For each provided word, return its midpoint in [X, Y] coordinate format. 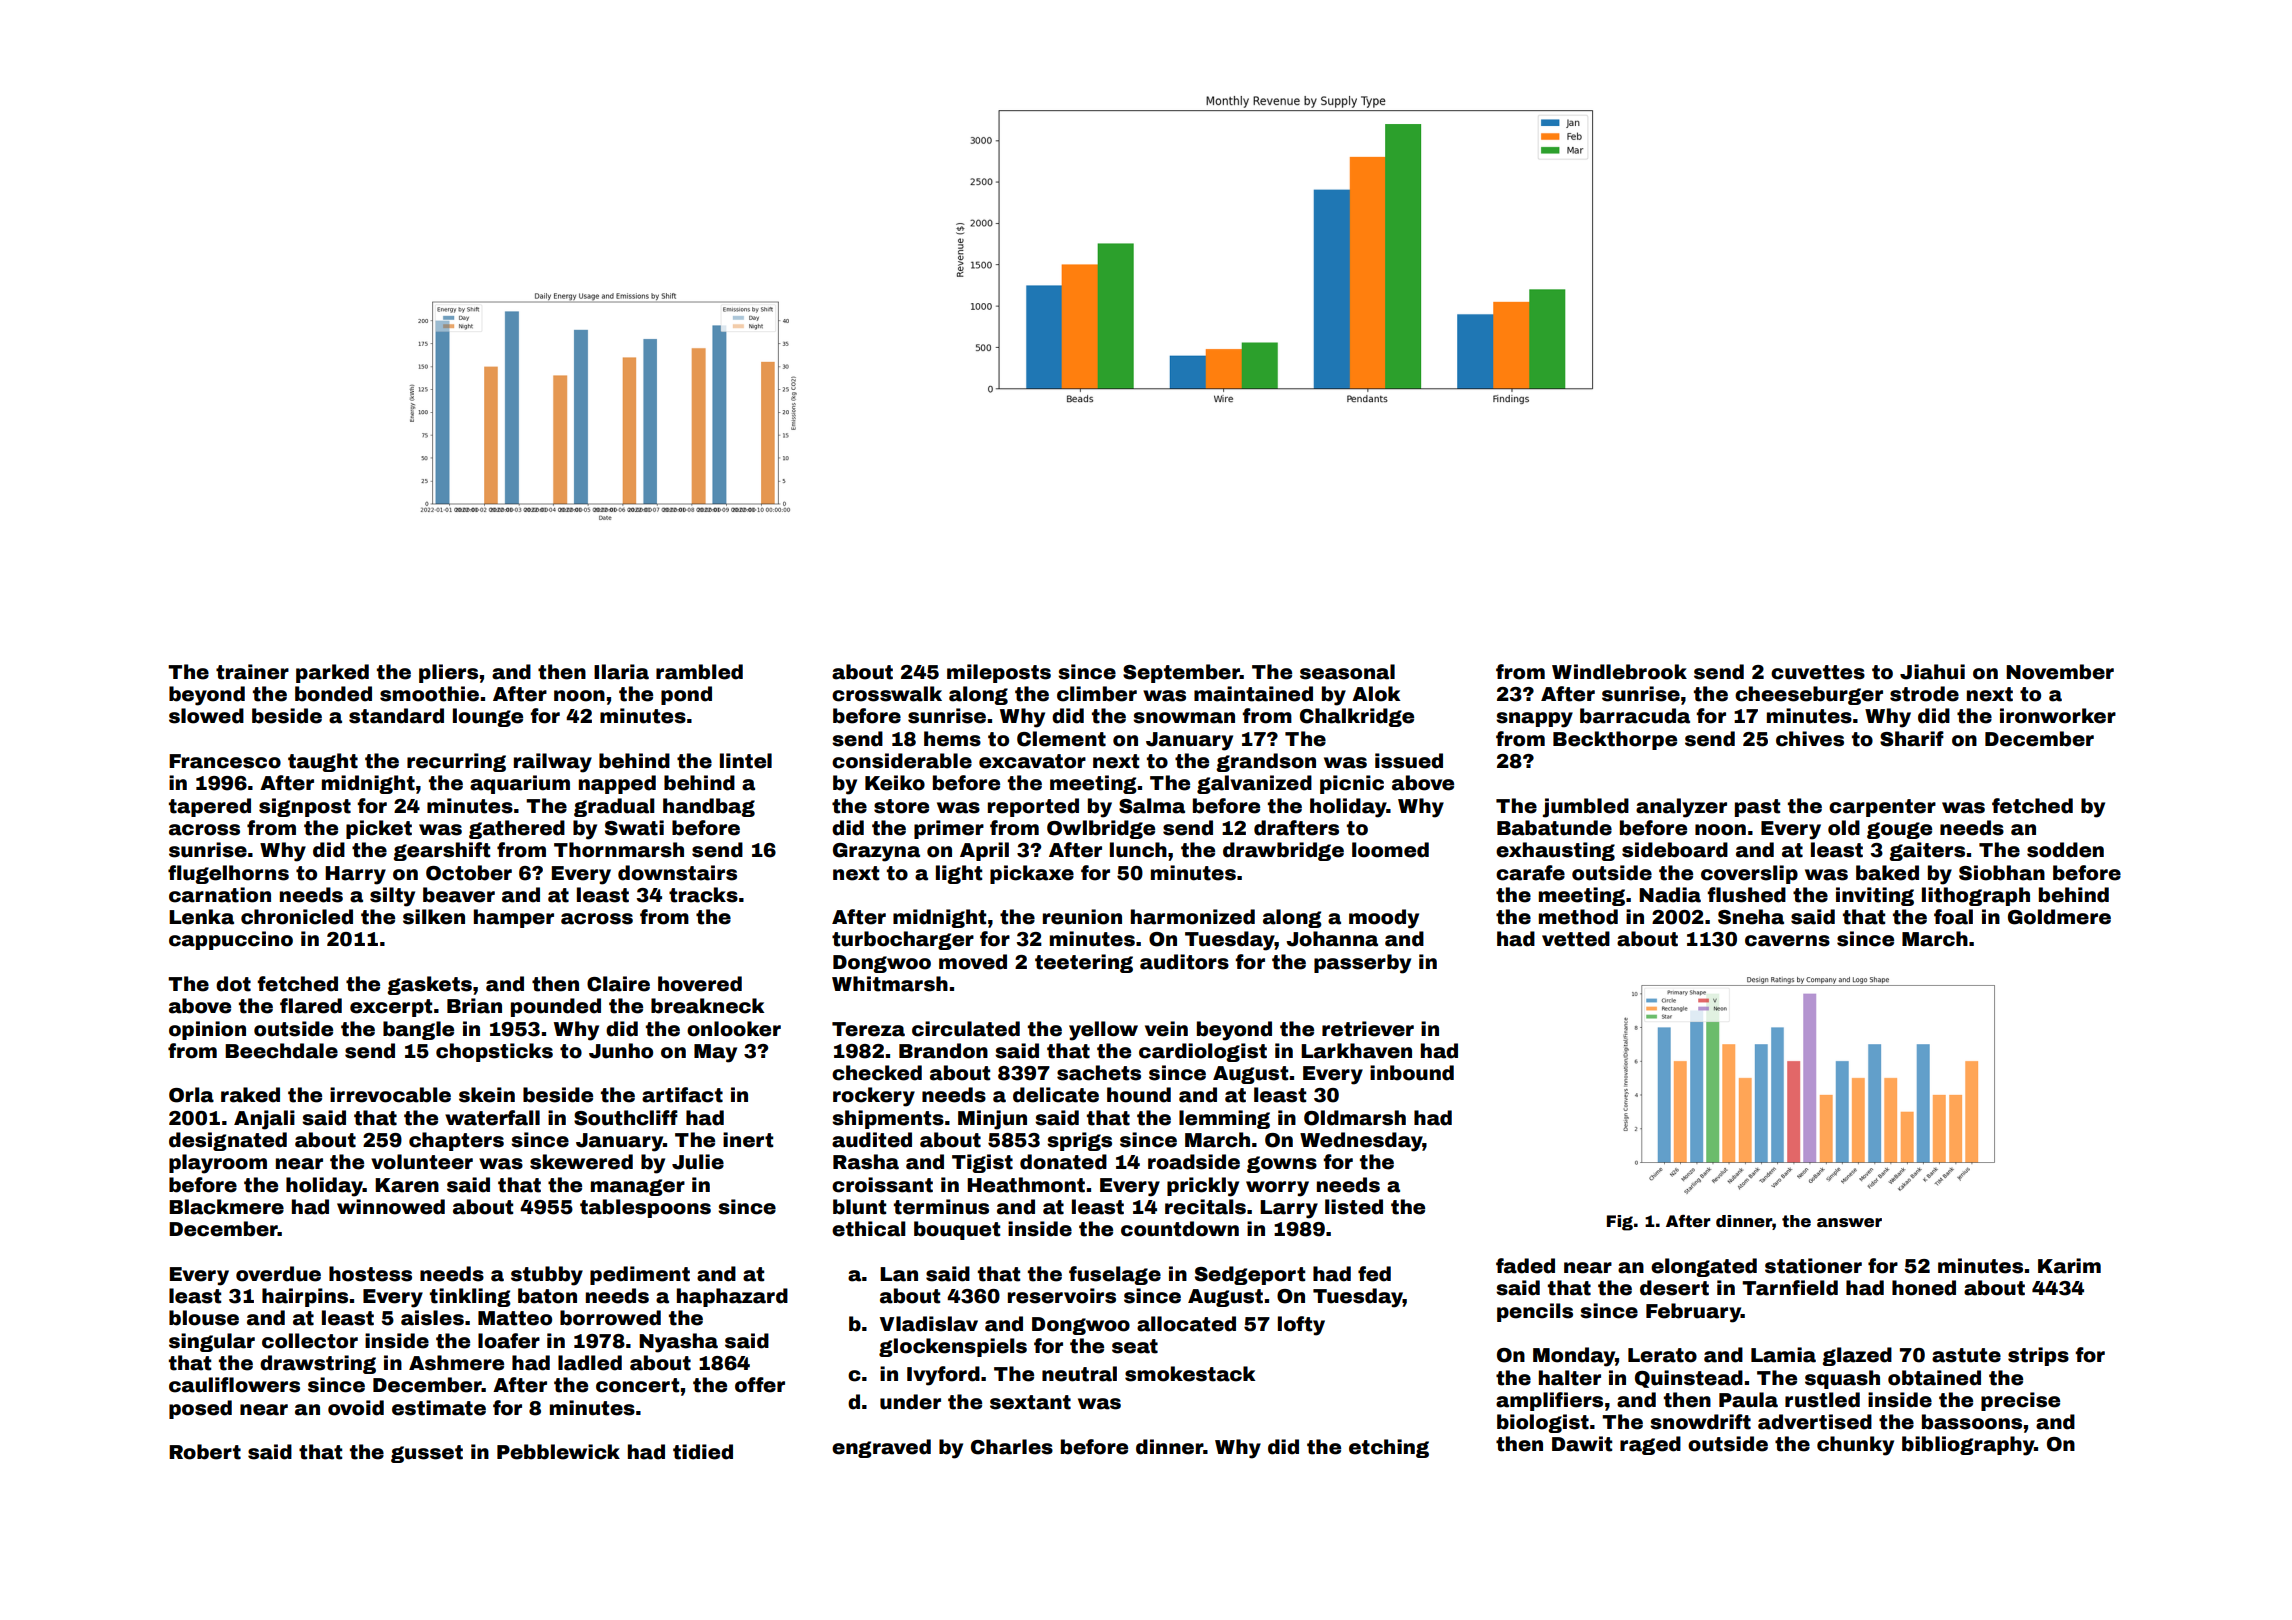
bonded [333, 694]
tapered [210, 807]
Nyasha [678, 1343]
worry [1277, 1189]
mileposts [999, 673]
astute [1966, 1355]
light [959, 874]
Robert [205, 1452]
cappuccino [231, 940]
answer [1849, 1223]
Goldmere [2059, 917]
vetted [1576, 939]
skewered [581, 1162]
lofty [1301, 1326]
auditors [1184, 962]
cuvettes [1818, 672]
